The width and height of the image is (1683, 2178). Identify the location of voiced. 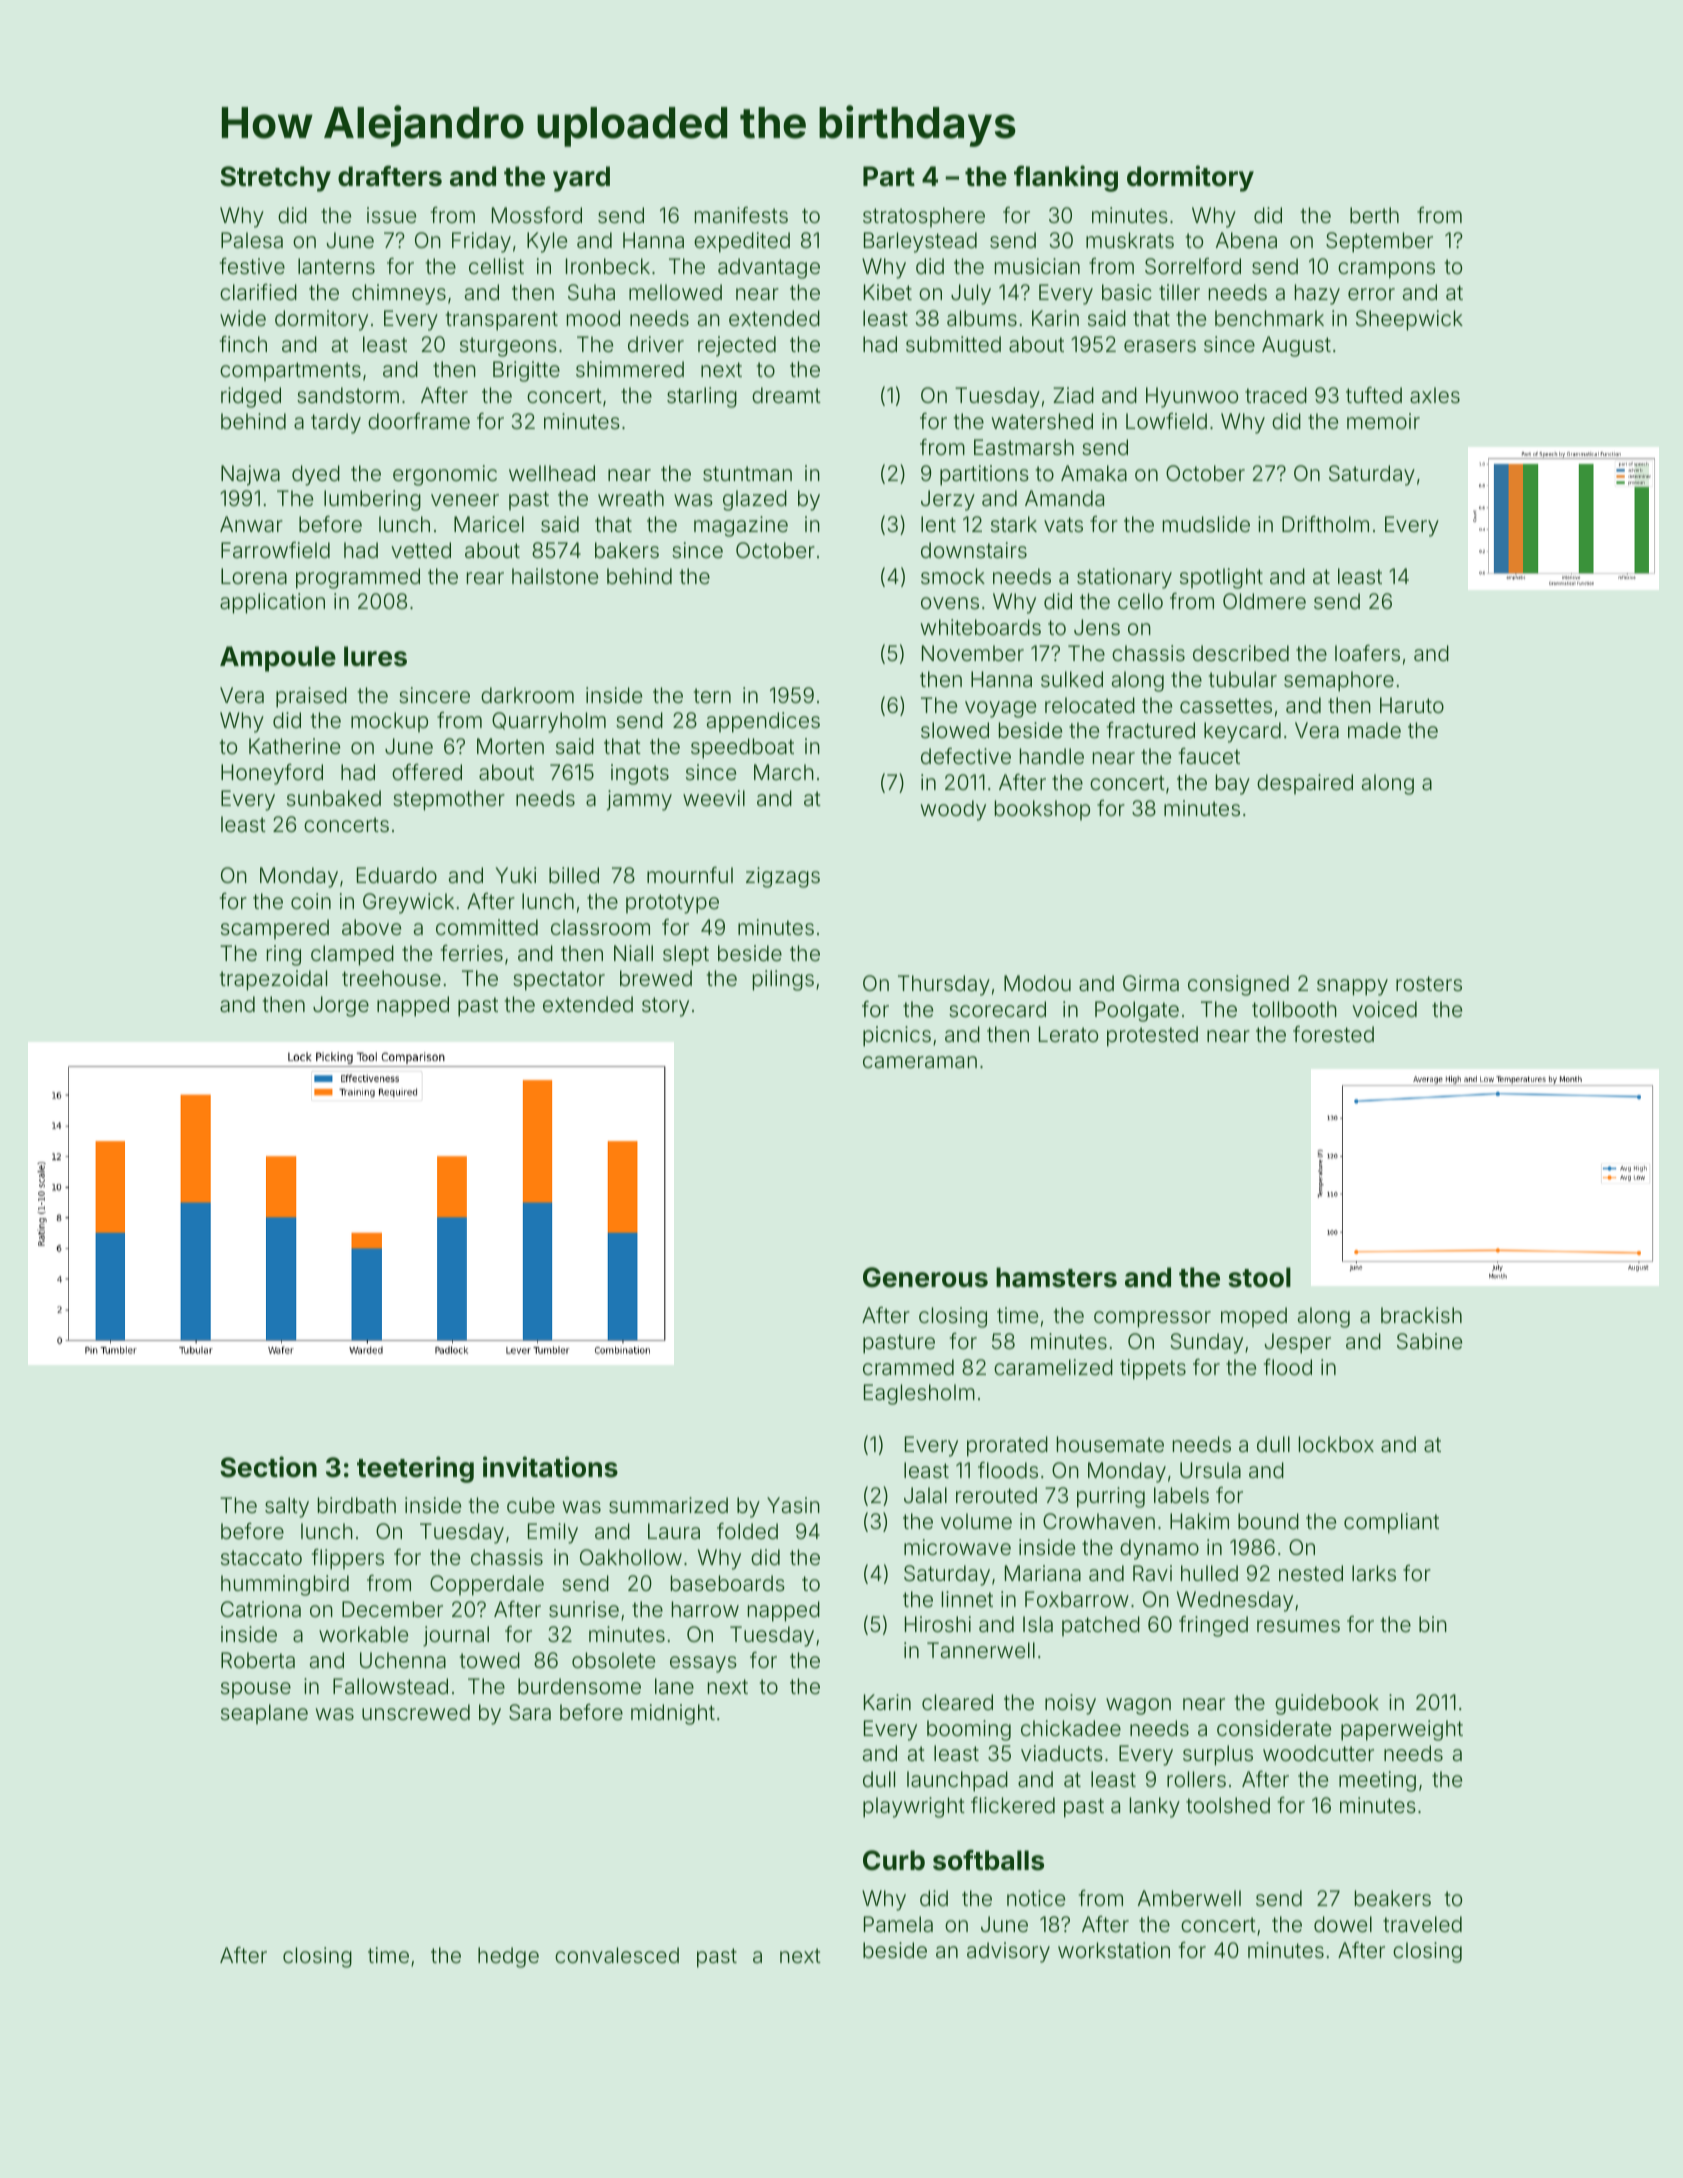
(1384, 1009).
